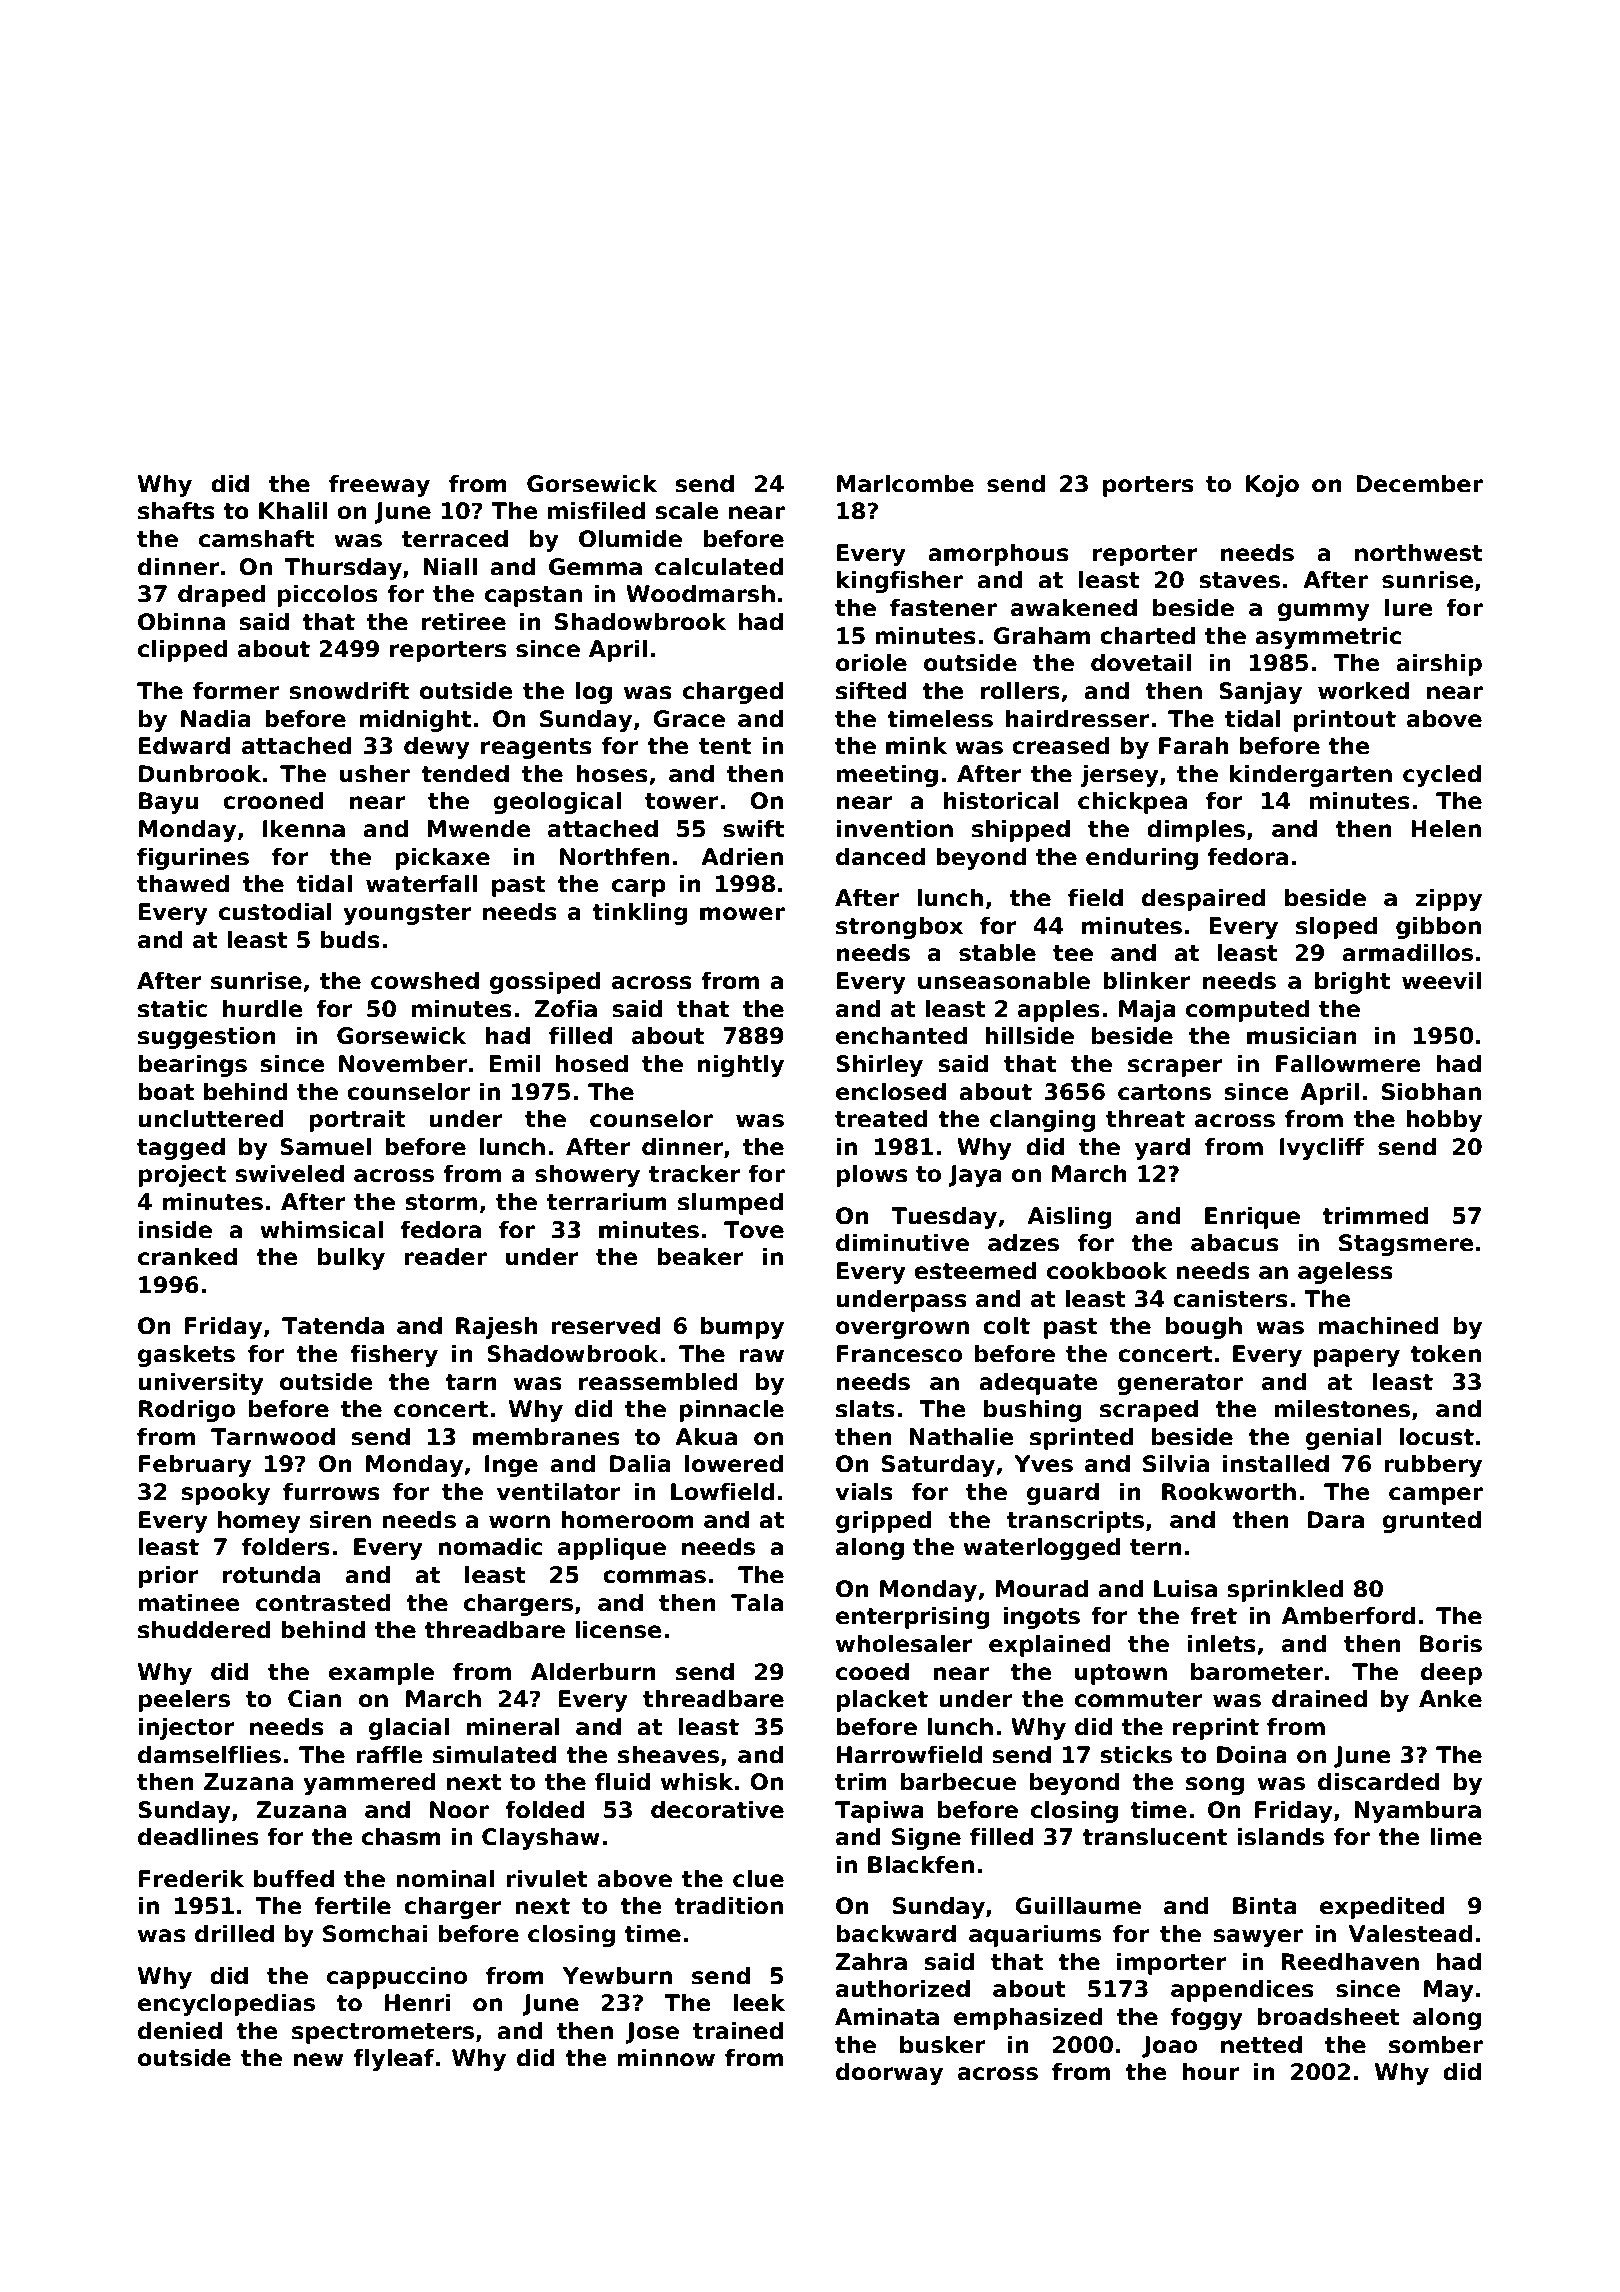 This screenshot has width=1620, height=2292. What do you see at coordinates (183, 884) in the screenshot?
I see `thawed` at bounding box center [183, 884].
